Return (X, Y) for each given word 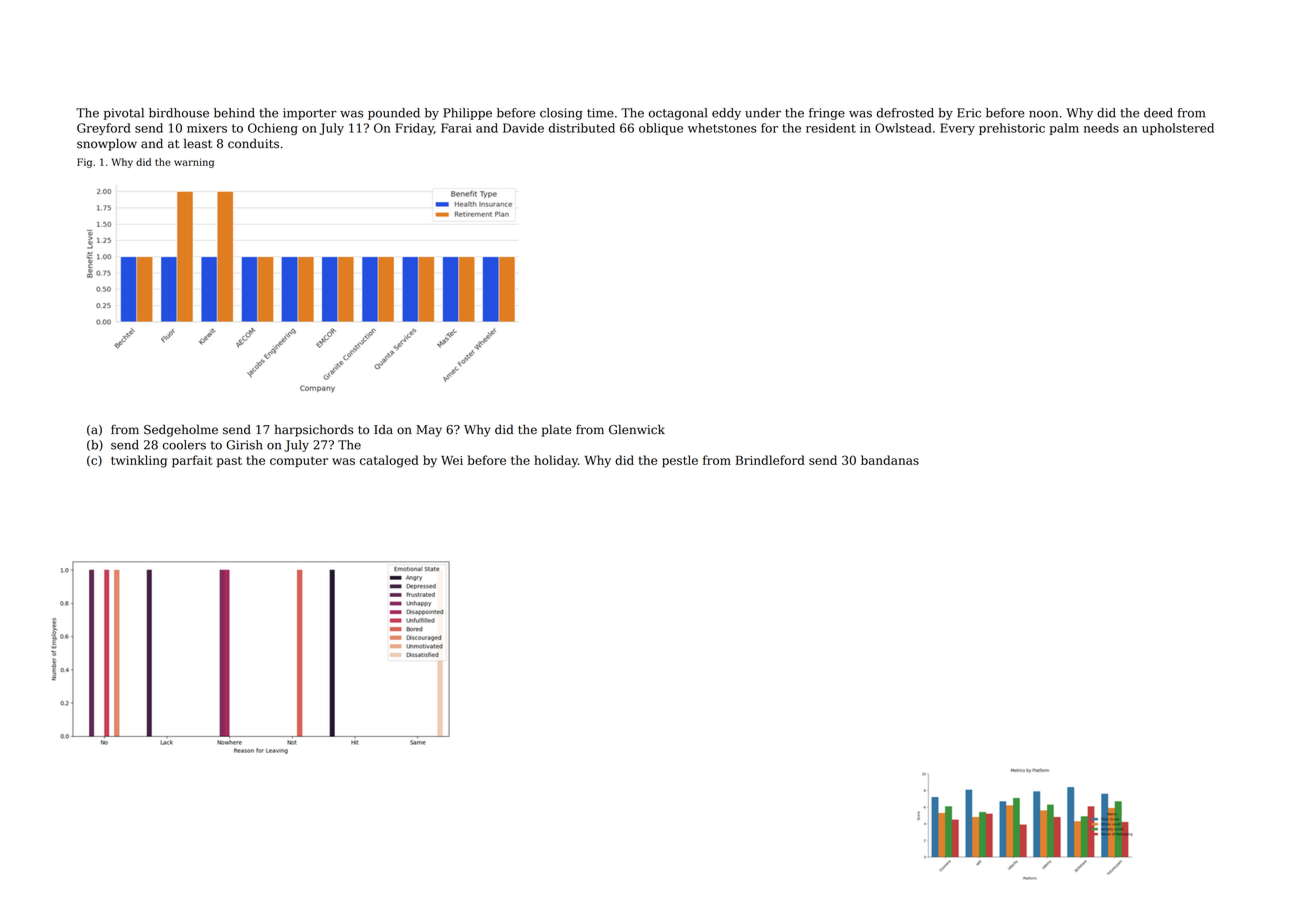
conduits (253, 143)
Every (957, 129)
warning (194, 163)
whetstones (722, 128)
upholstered (1178, 129)
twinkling (139, 461)
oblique (661, 129)
